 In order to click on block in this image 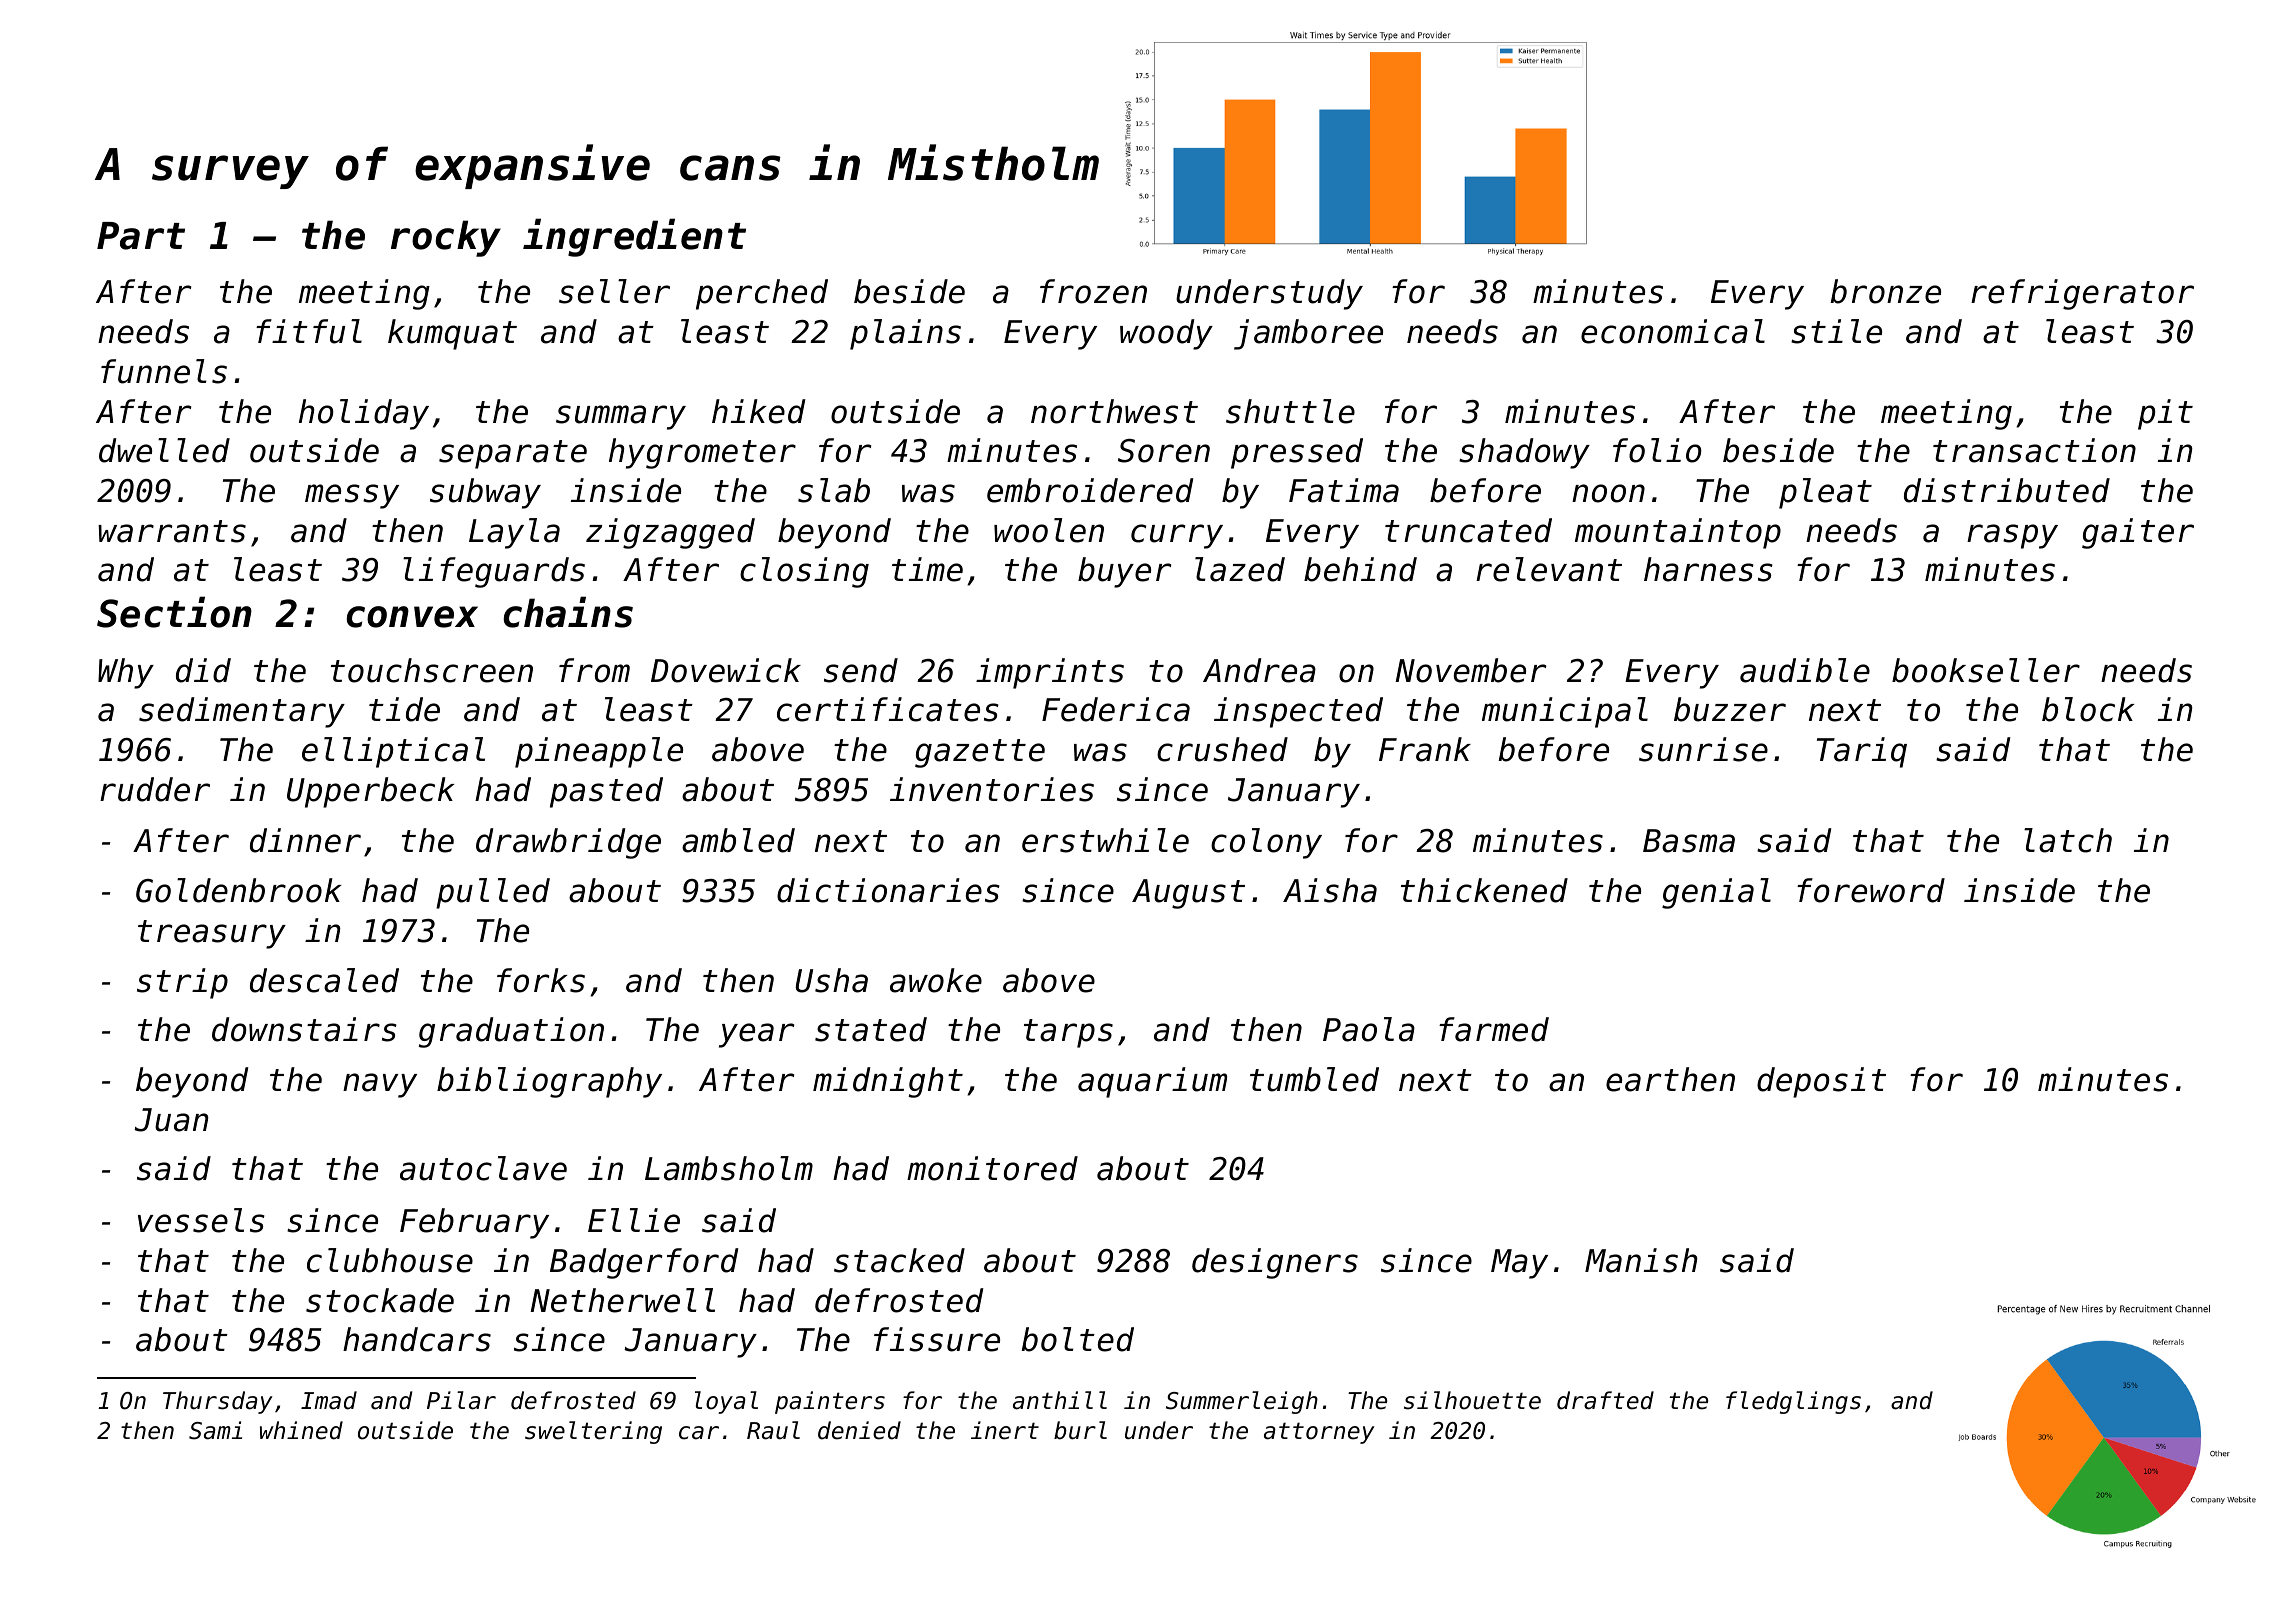, I will do `click(2088, 709)`.
